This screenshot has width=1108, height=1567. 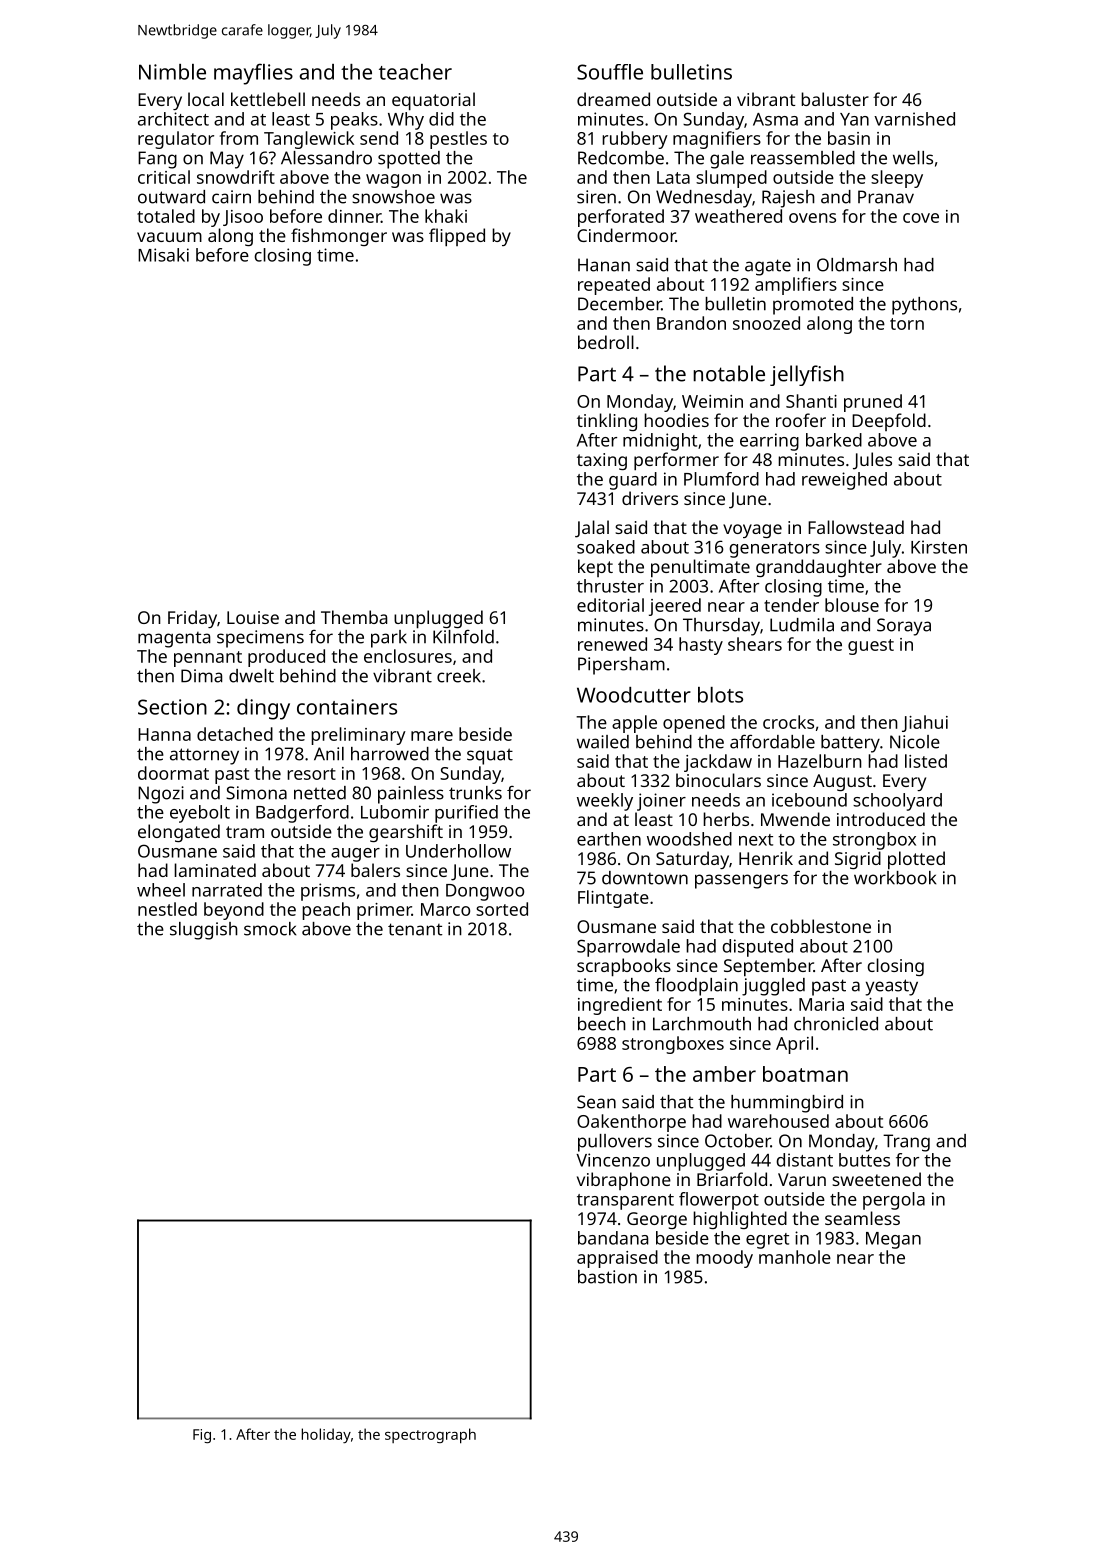 What do you see at coordinates (891, 987) in the screenshot?
I see `yeasty` at bounding box center [891, 987].
